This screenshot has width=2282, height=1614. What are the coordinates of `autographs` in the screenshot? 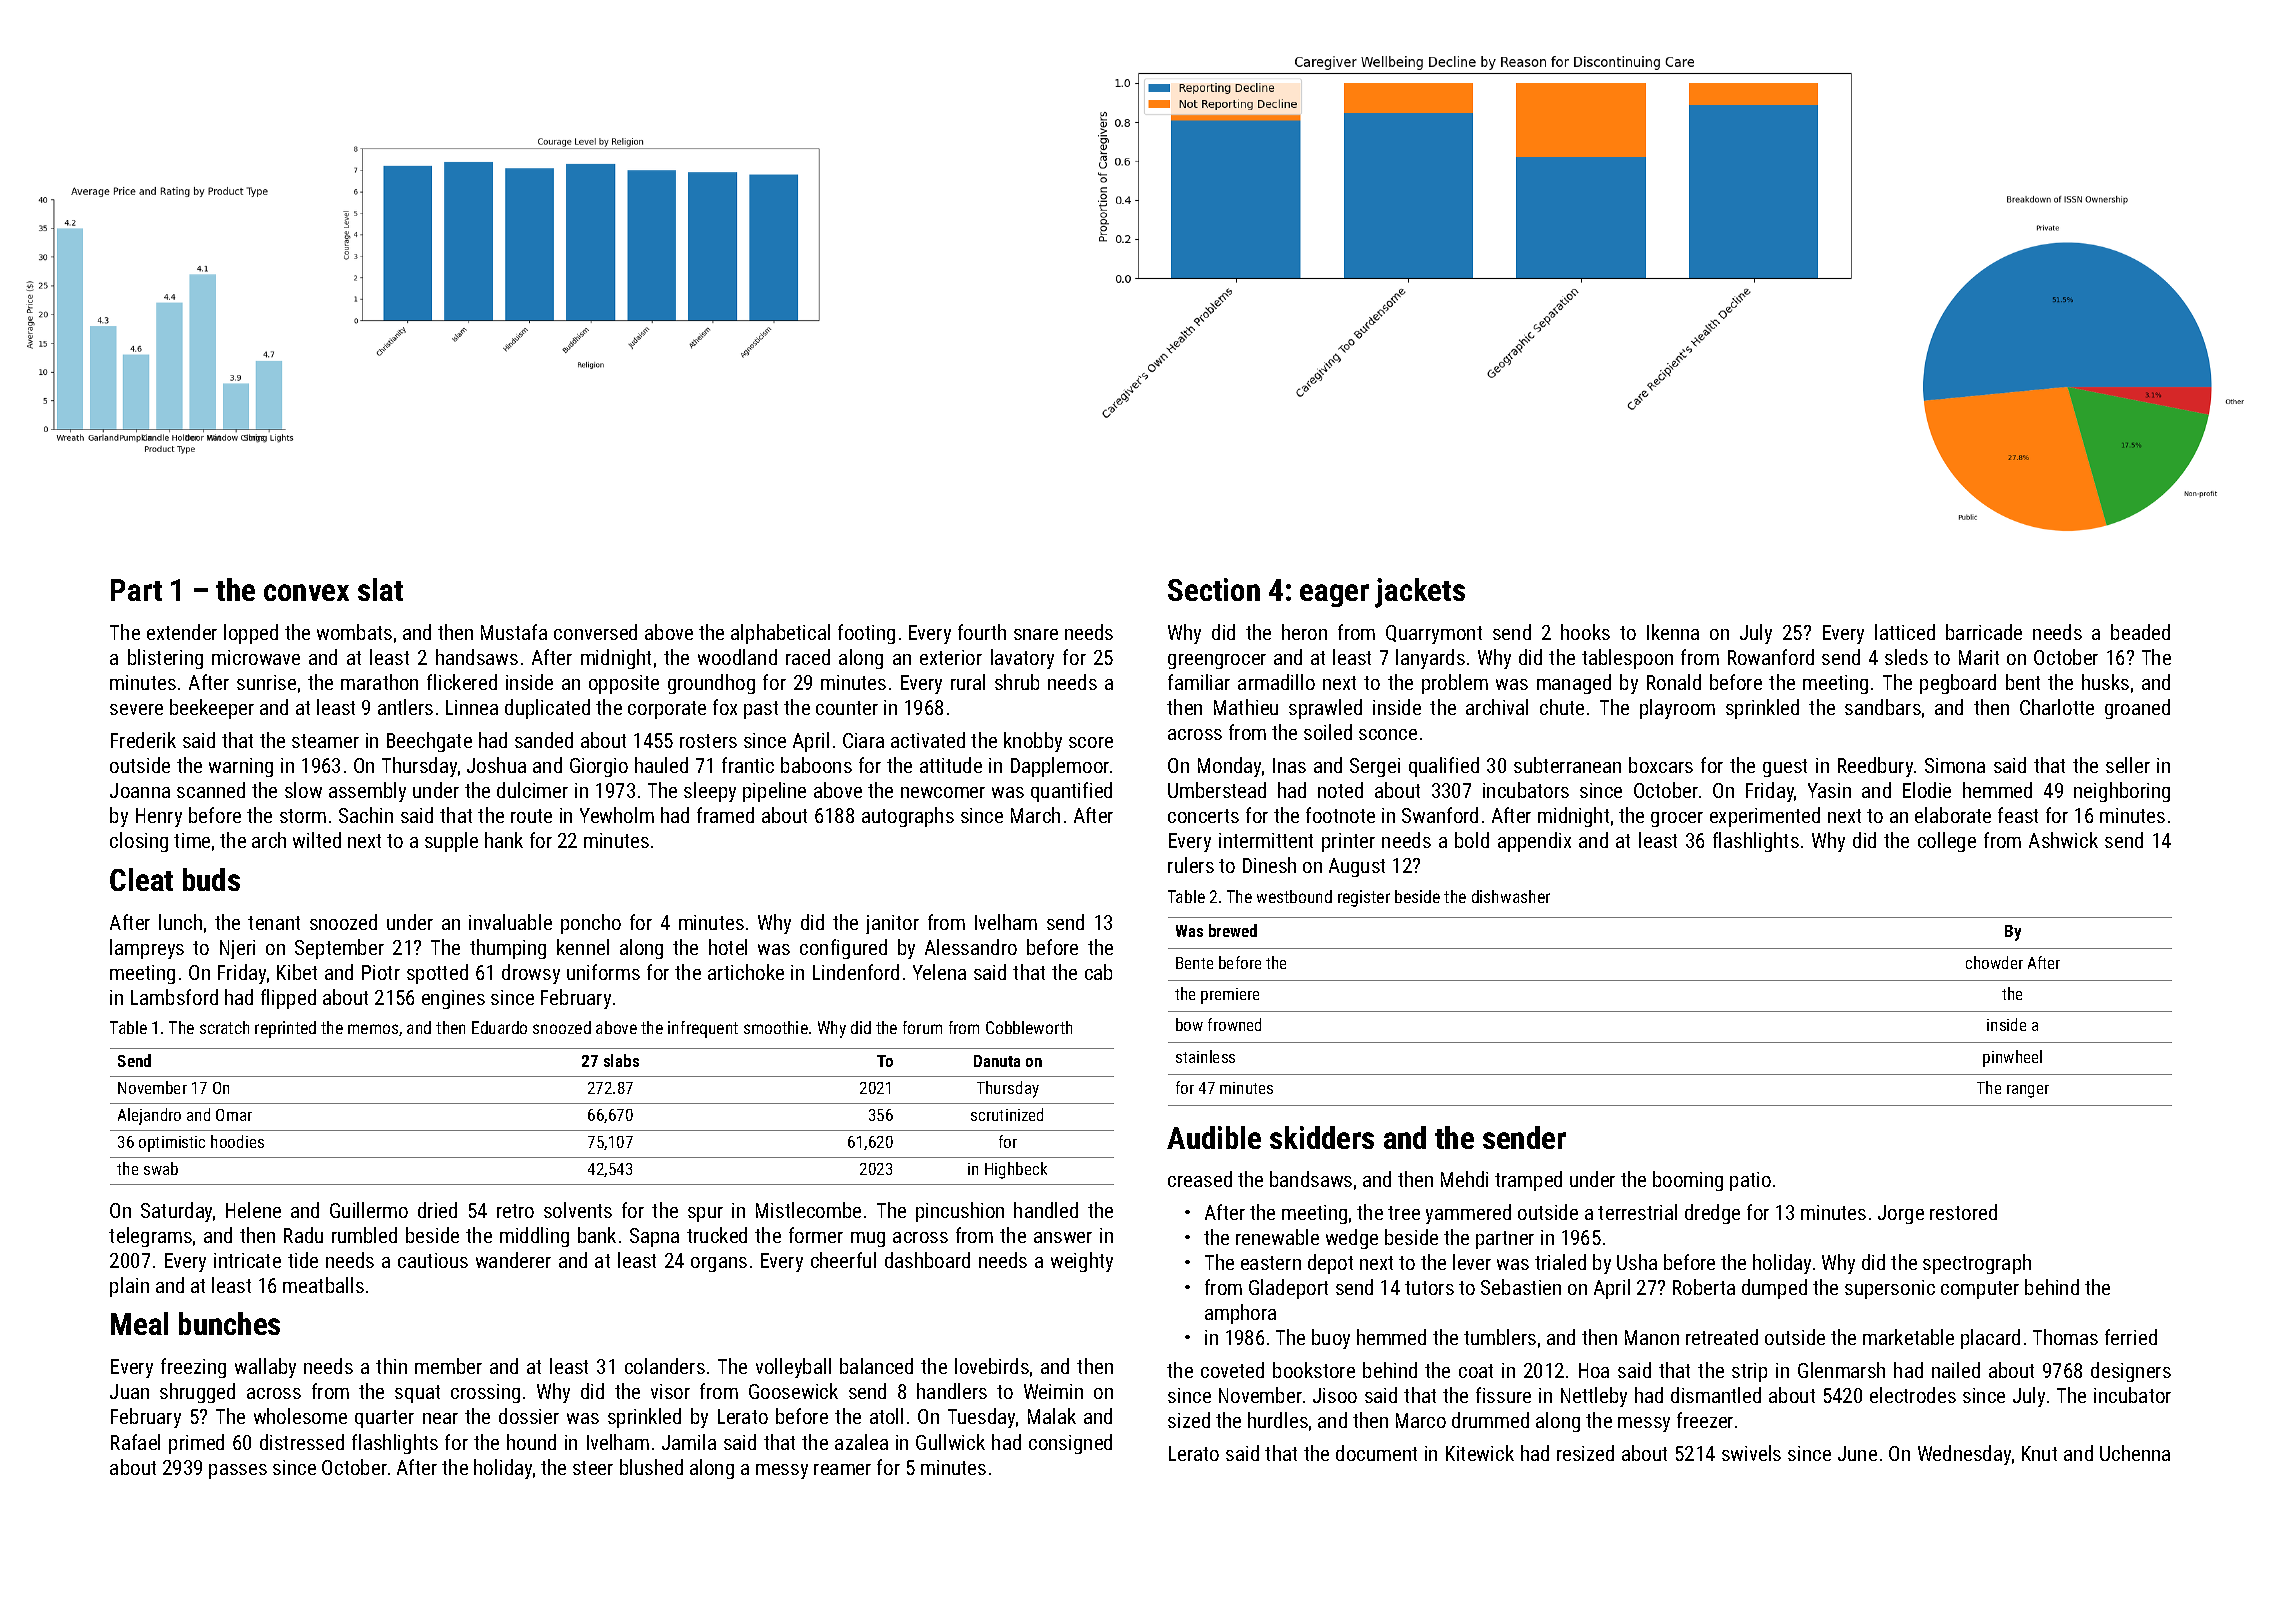 It's located at (908, 817).
